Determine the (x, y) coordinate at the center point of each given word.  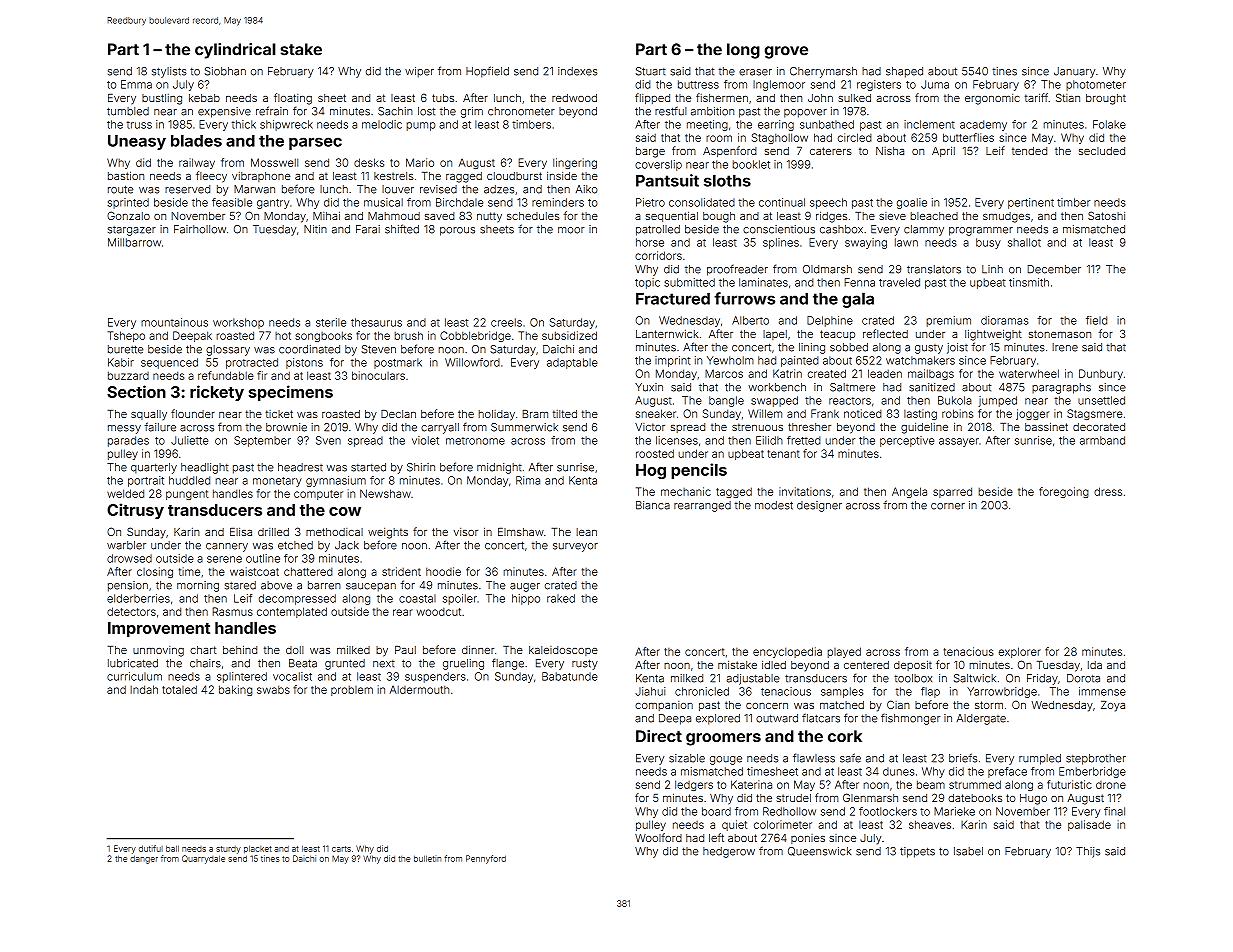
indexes (578, 71)
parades (128, 441)
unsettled (1101, 400)
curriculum (134, 676)
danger (144, 859)
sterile (331, 322)
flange (508, 664)
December (1054, 269)
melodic (382, 124)
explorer (1020, 652)
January (1074, 72)
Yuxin (649, 387)
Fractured (673, 299)
